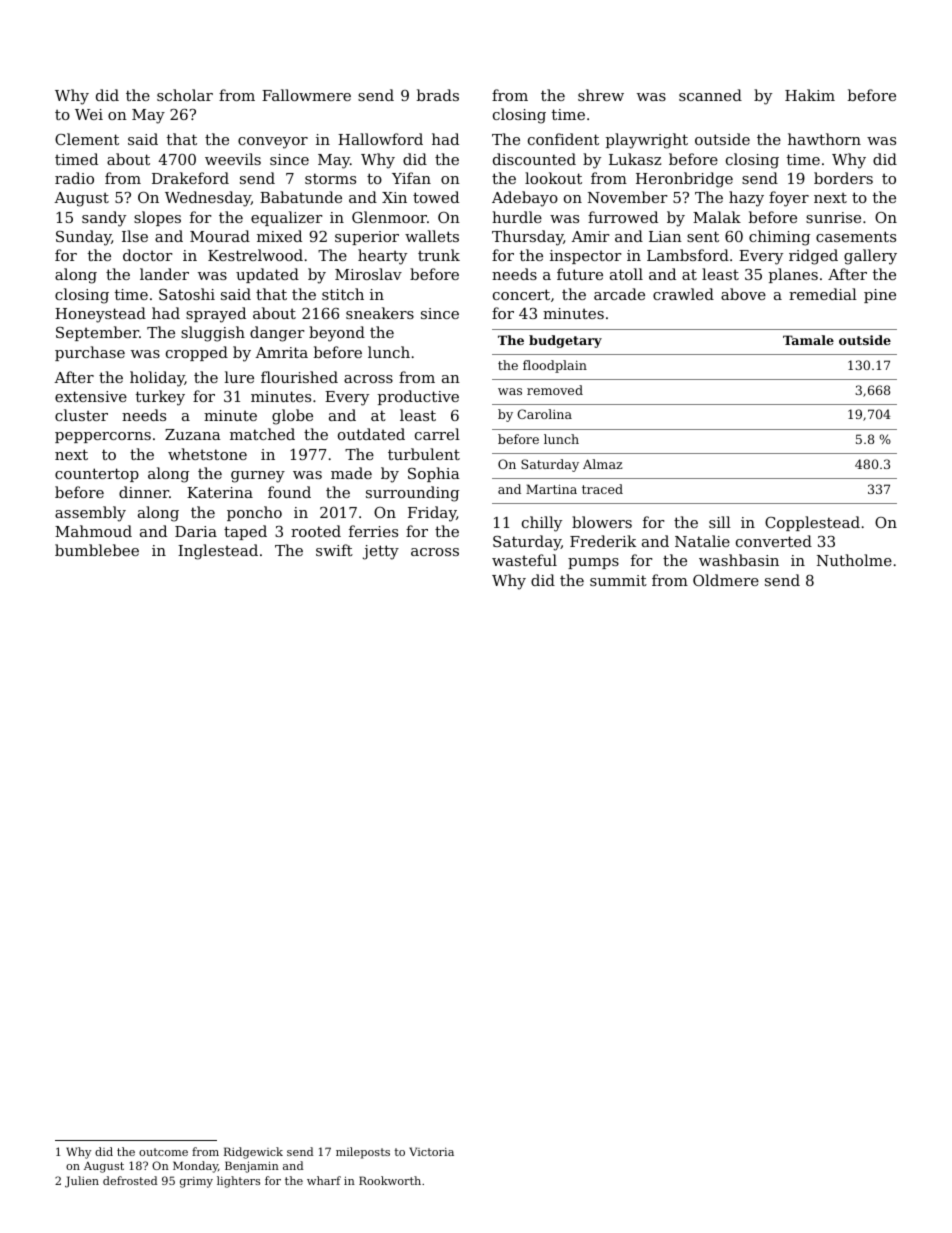 This screenshot has height=1233, width=952. I want to click on Victoria, so click(431, 1151).
